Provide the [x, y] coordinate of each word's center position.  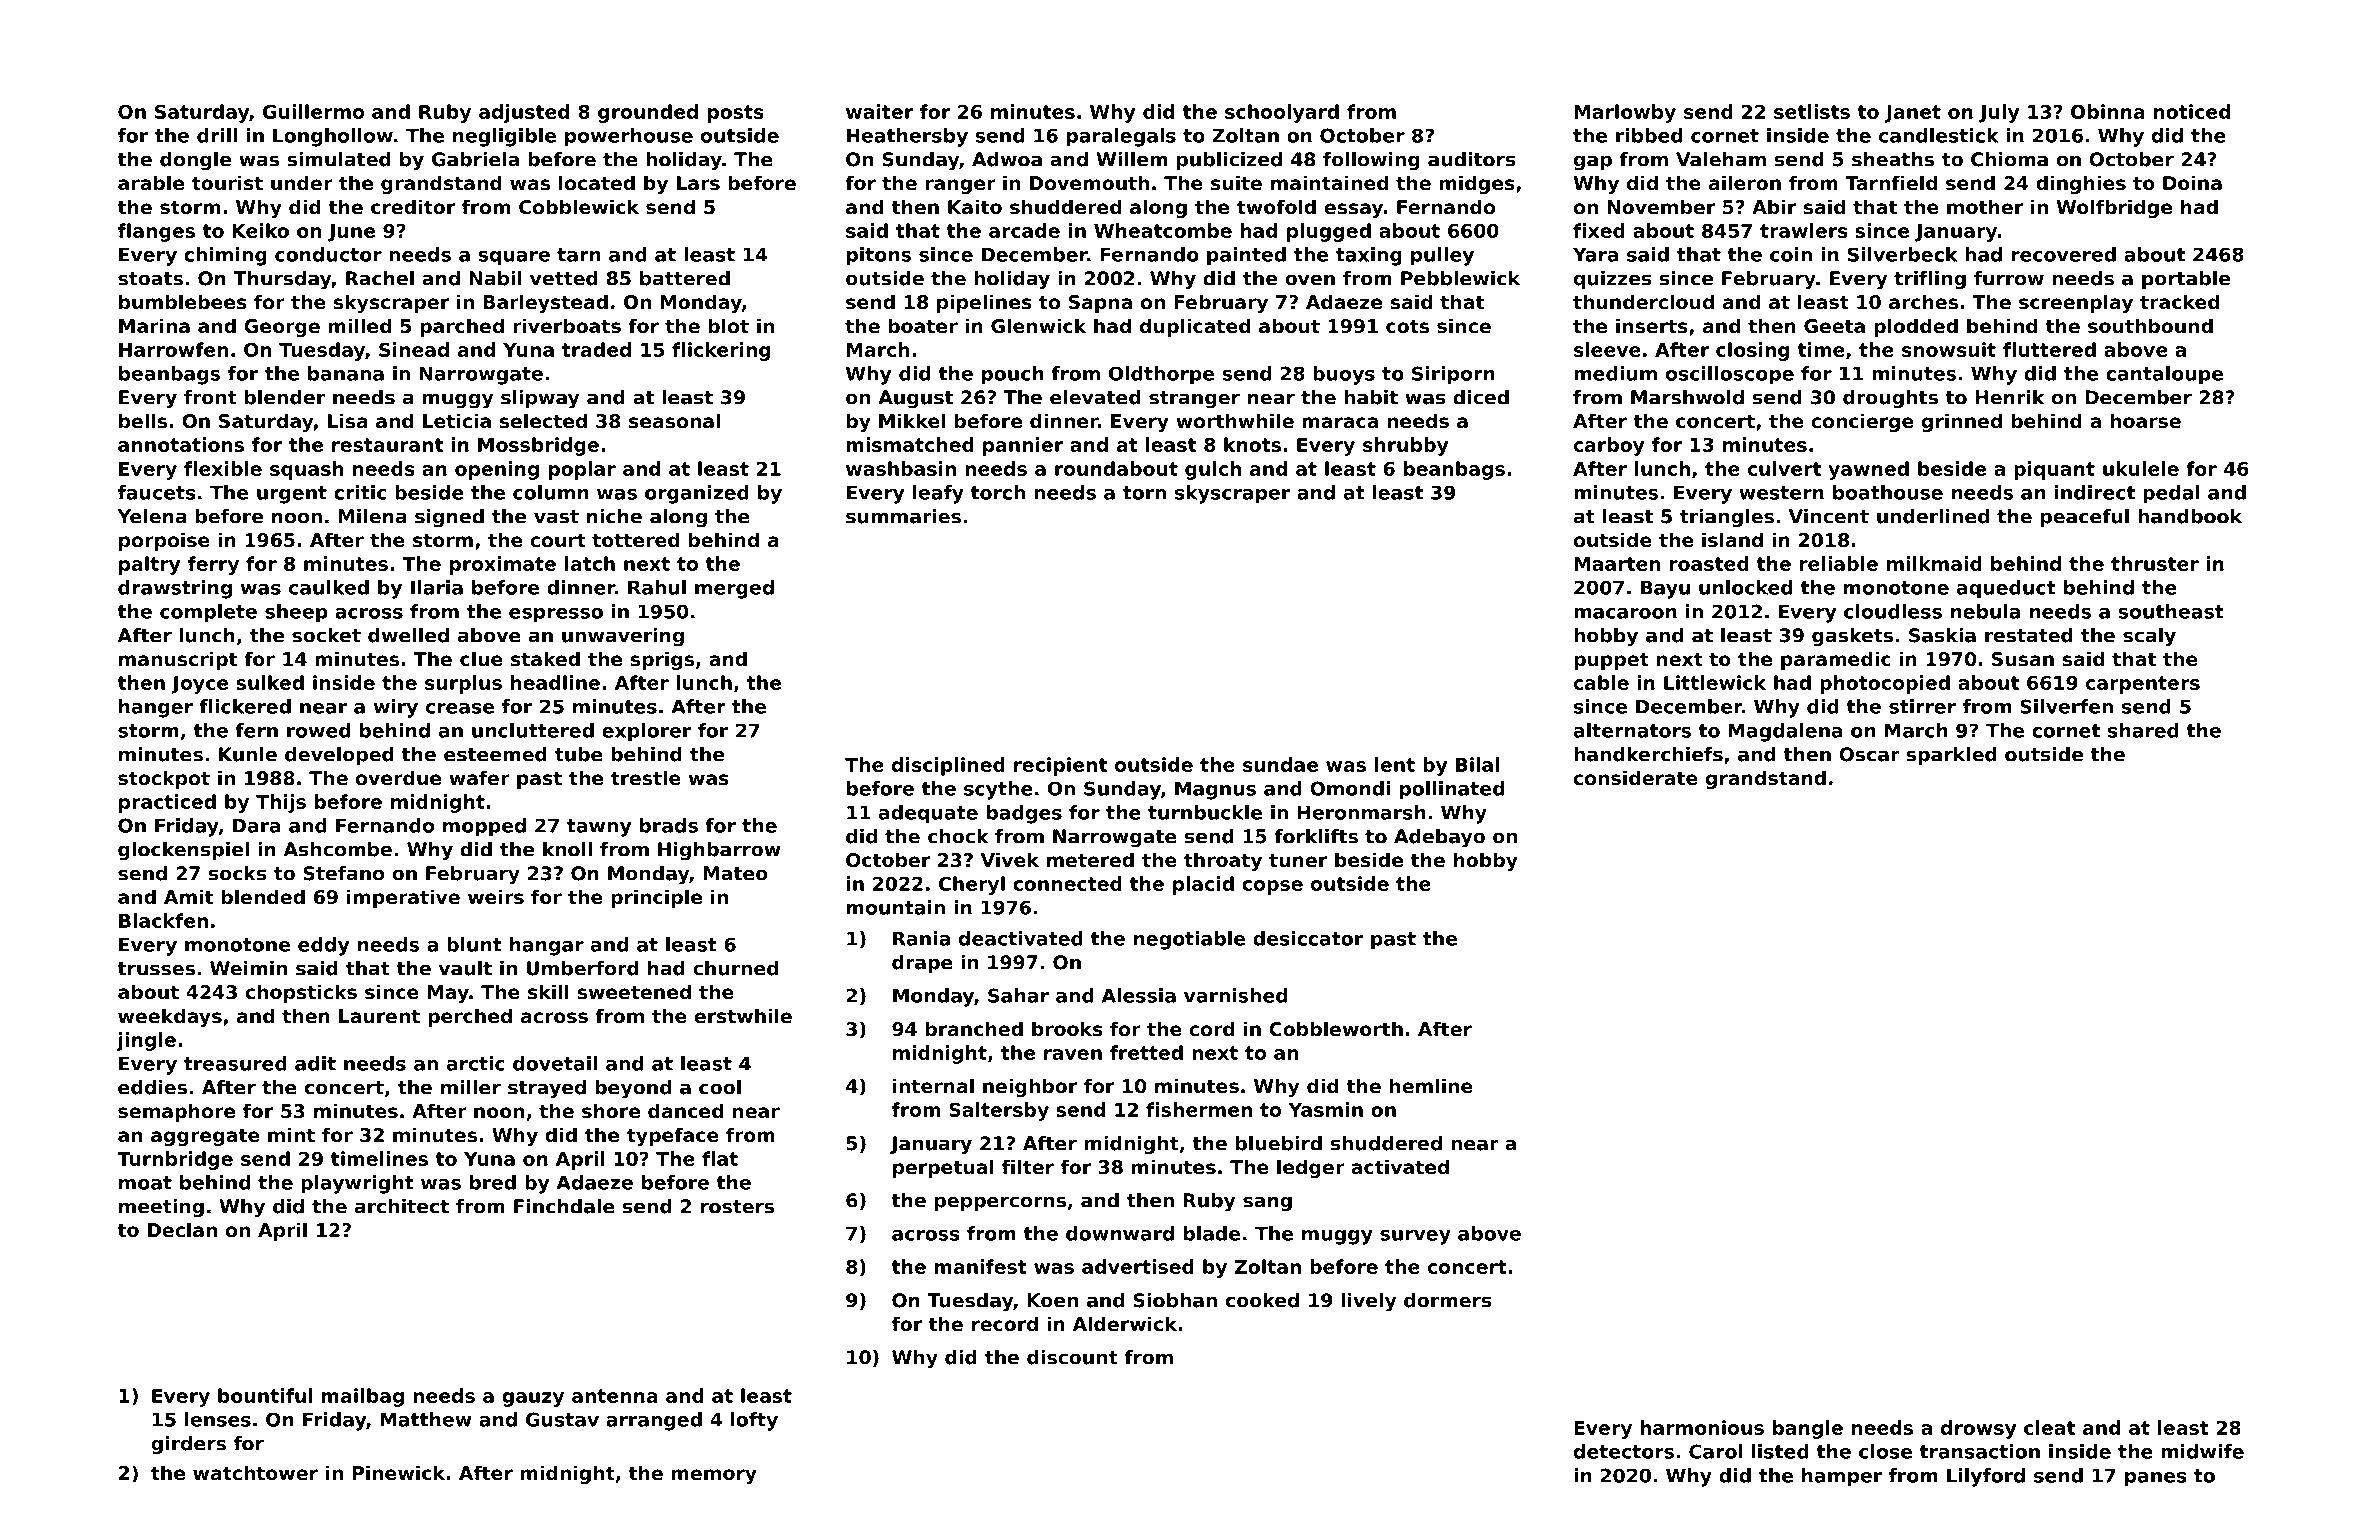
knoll [567, 849]
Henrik [2009, 397]
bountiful [265, 1395]
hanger [156, 708]
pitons [879, 256]
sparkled [1951, 756]
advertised [1138, 1266]
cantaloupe [2164, 375]
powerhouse [629, 137]
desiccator [1308, 938]
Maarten [1617, 564]
